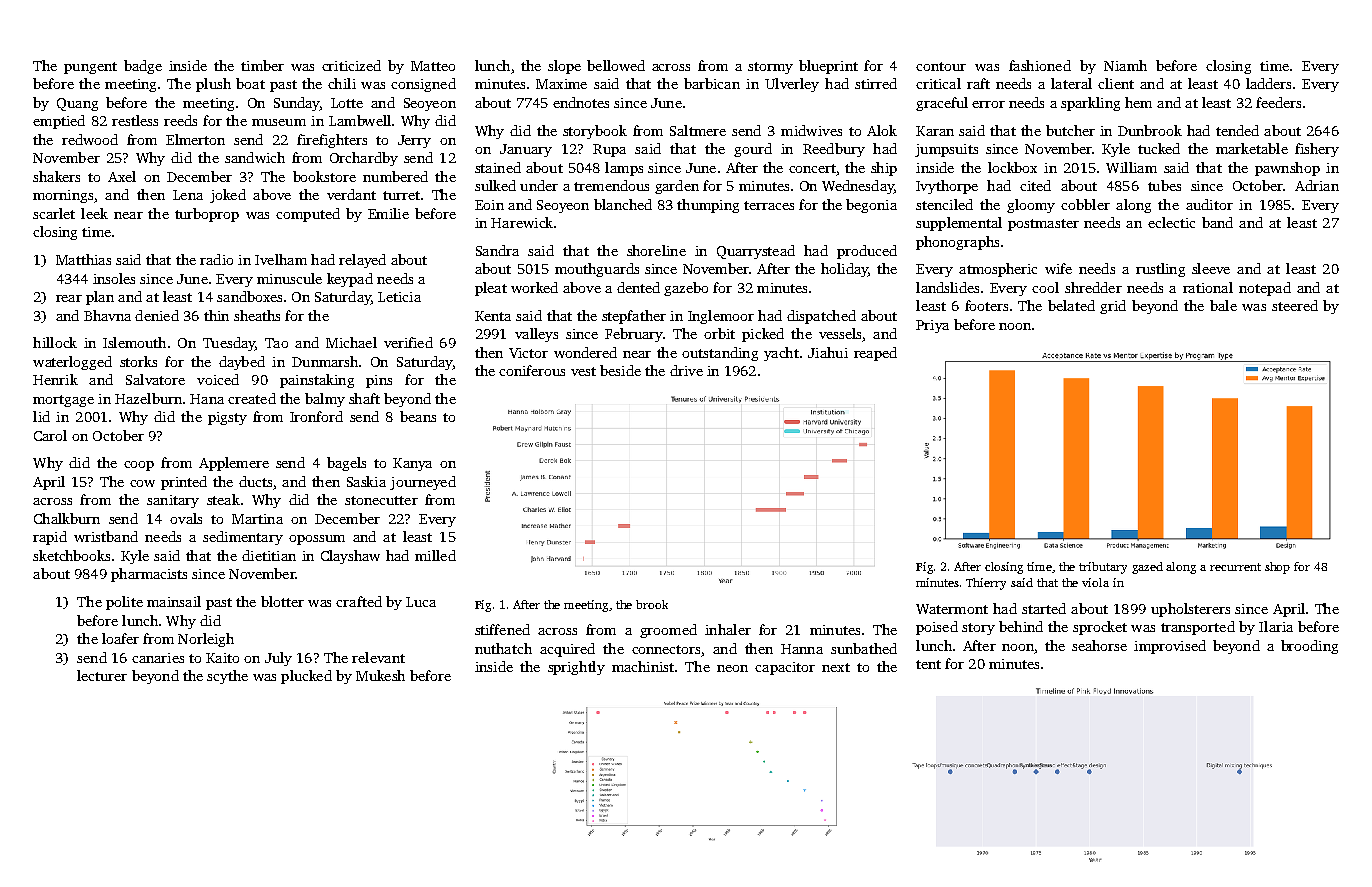 The width and height of the document is (1372, 887). What do you see at coordinates (54, 213) in the document?
I see `scarlet` at bounding box center [54, 213].
